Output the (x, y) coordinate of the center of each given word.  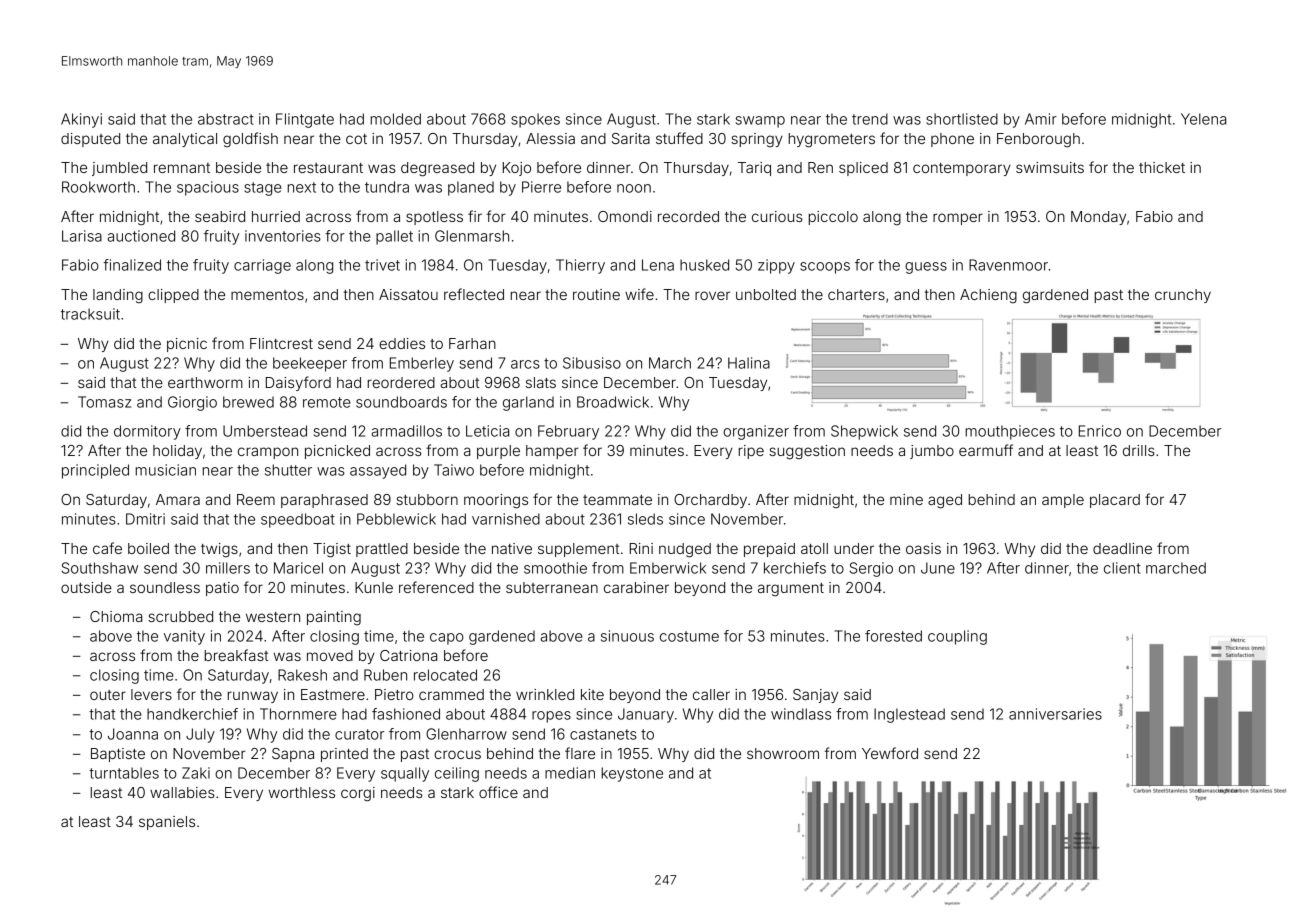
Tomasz (104, 402)
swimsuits (1050, 167)
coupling (957, 637)
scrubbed (180, 616)
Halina (749, 363)
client (1122, 568)
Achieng (988, 296)
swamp (760, 122)
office (498, 792)
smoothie (555, 568)
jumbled (119, 169)
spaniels (167, 823)
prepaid (769, 550)
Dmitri (145, 519)
